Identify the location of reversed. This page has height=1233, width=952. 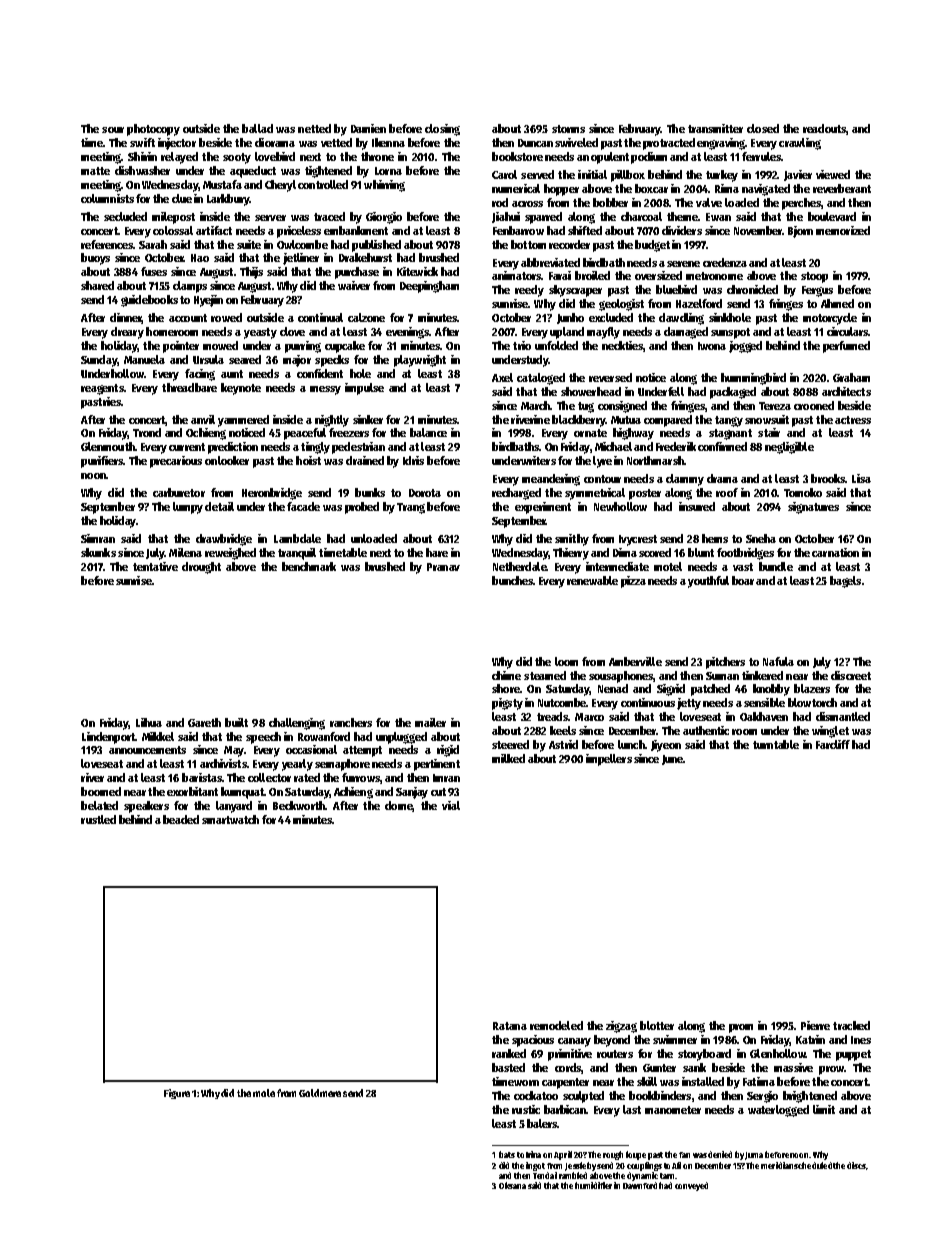
(610, 377).
